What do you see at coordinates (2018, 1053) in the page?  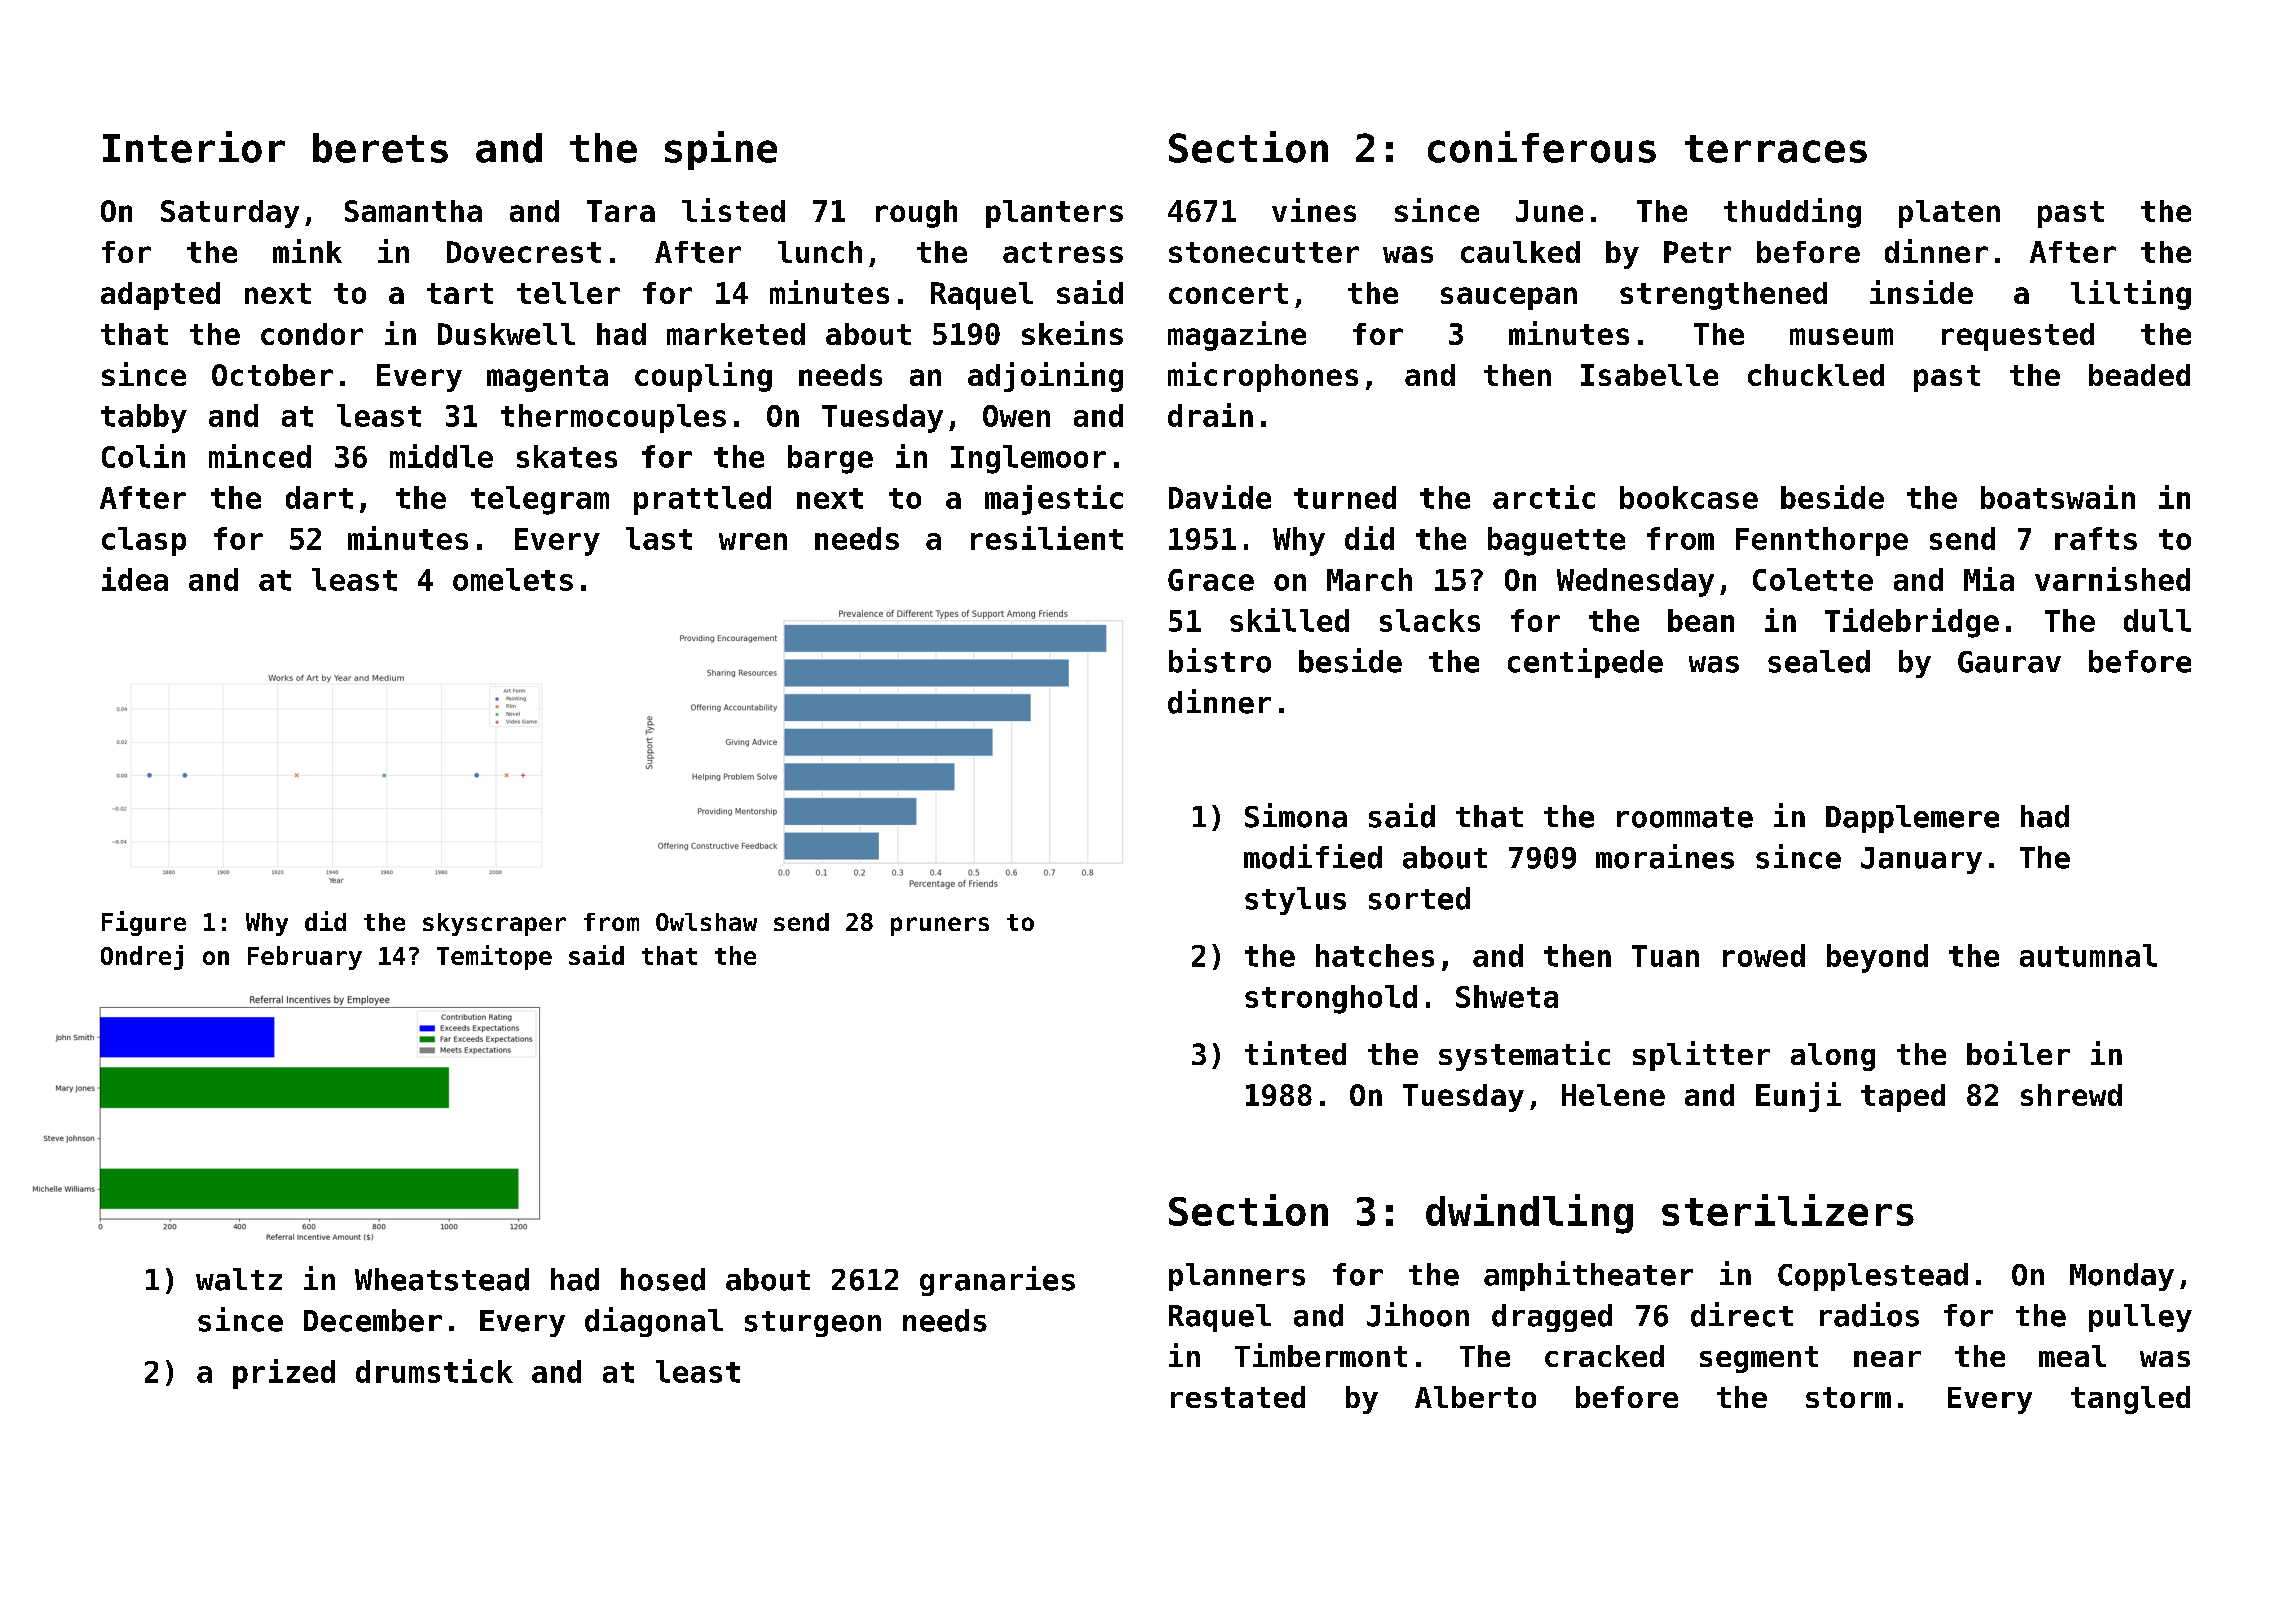 I see `boiler` at bounding box center [2018, 1053].
